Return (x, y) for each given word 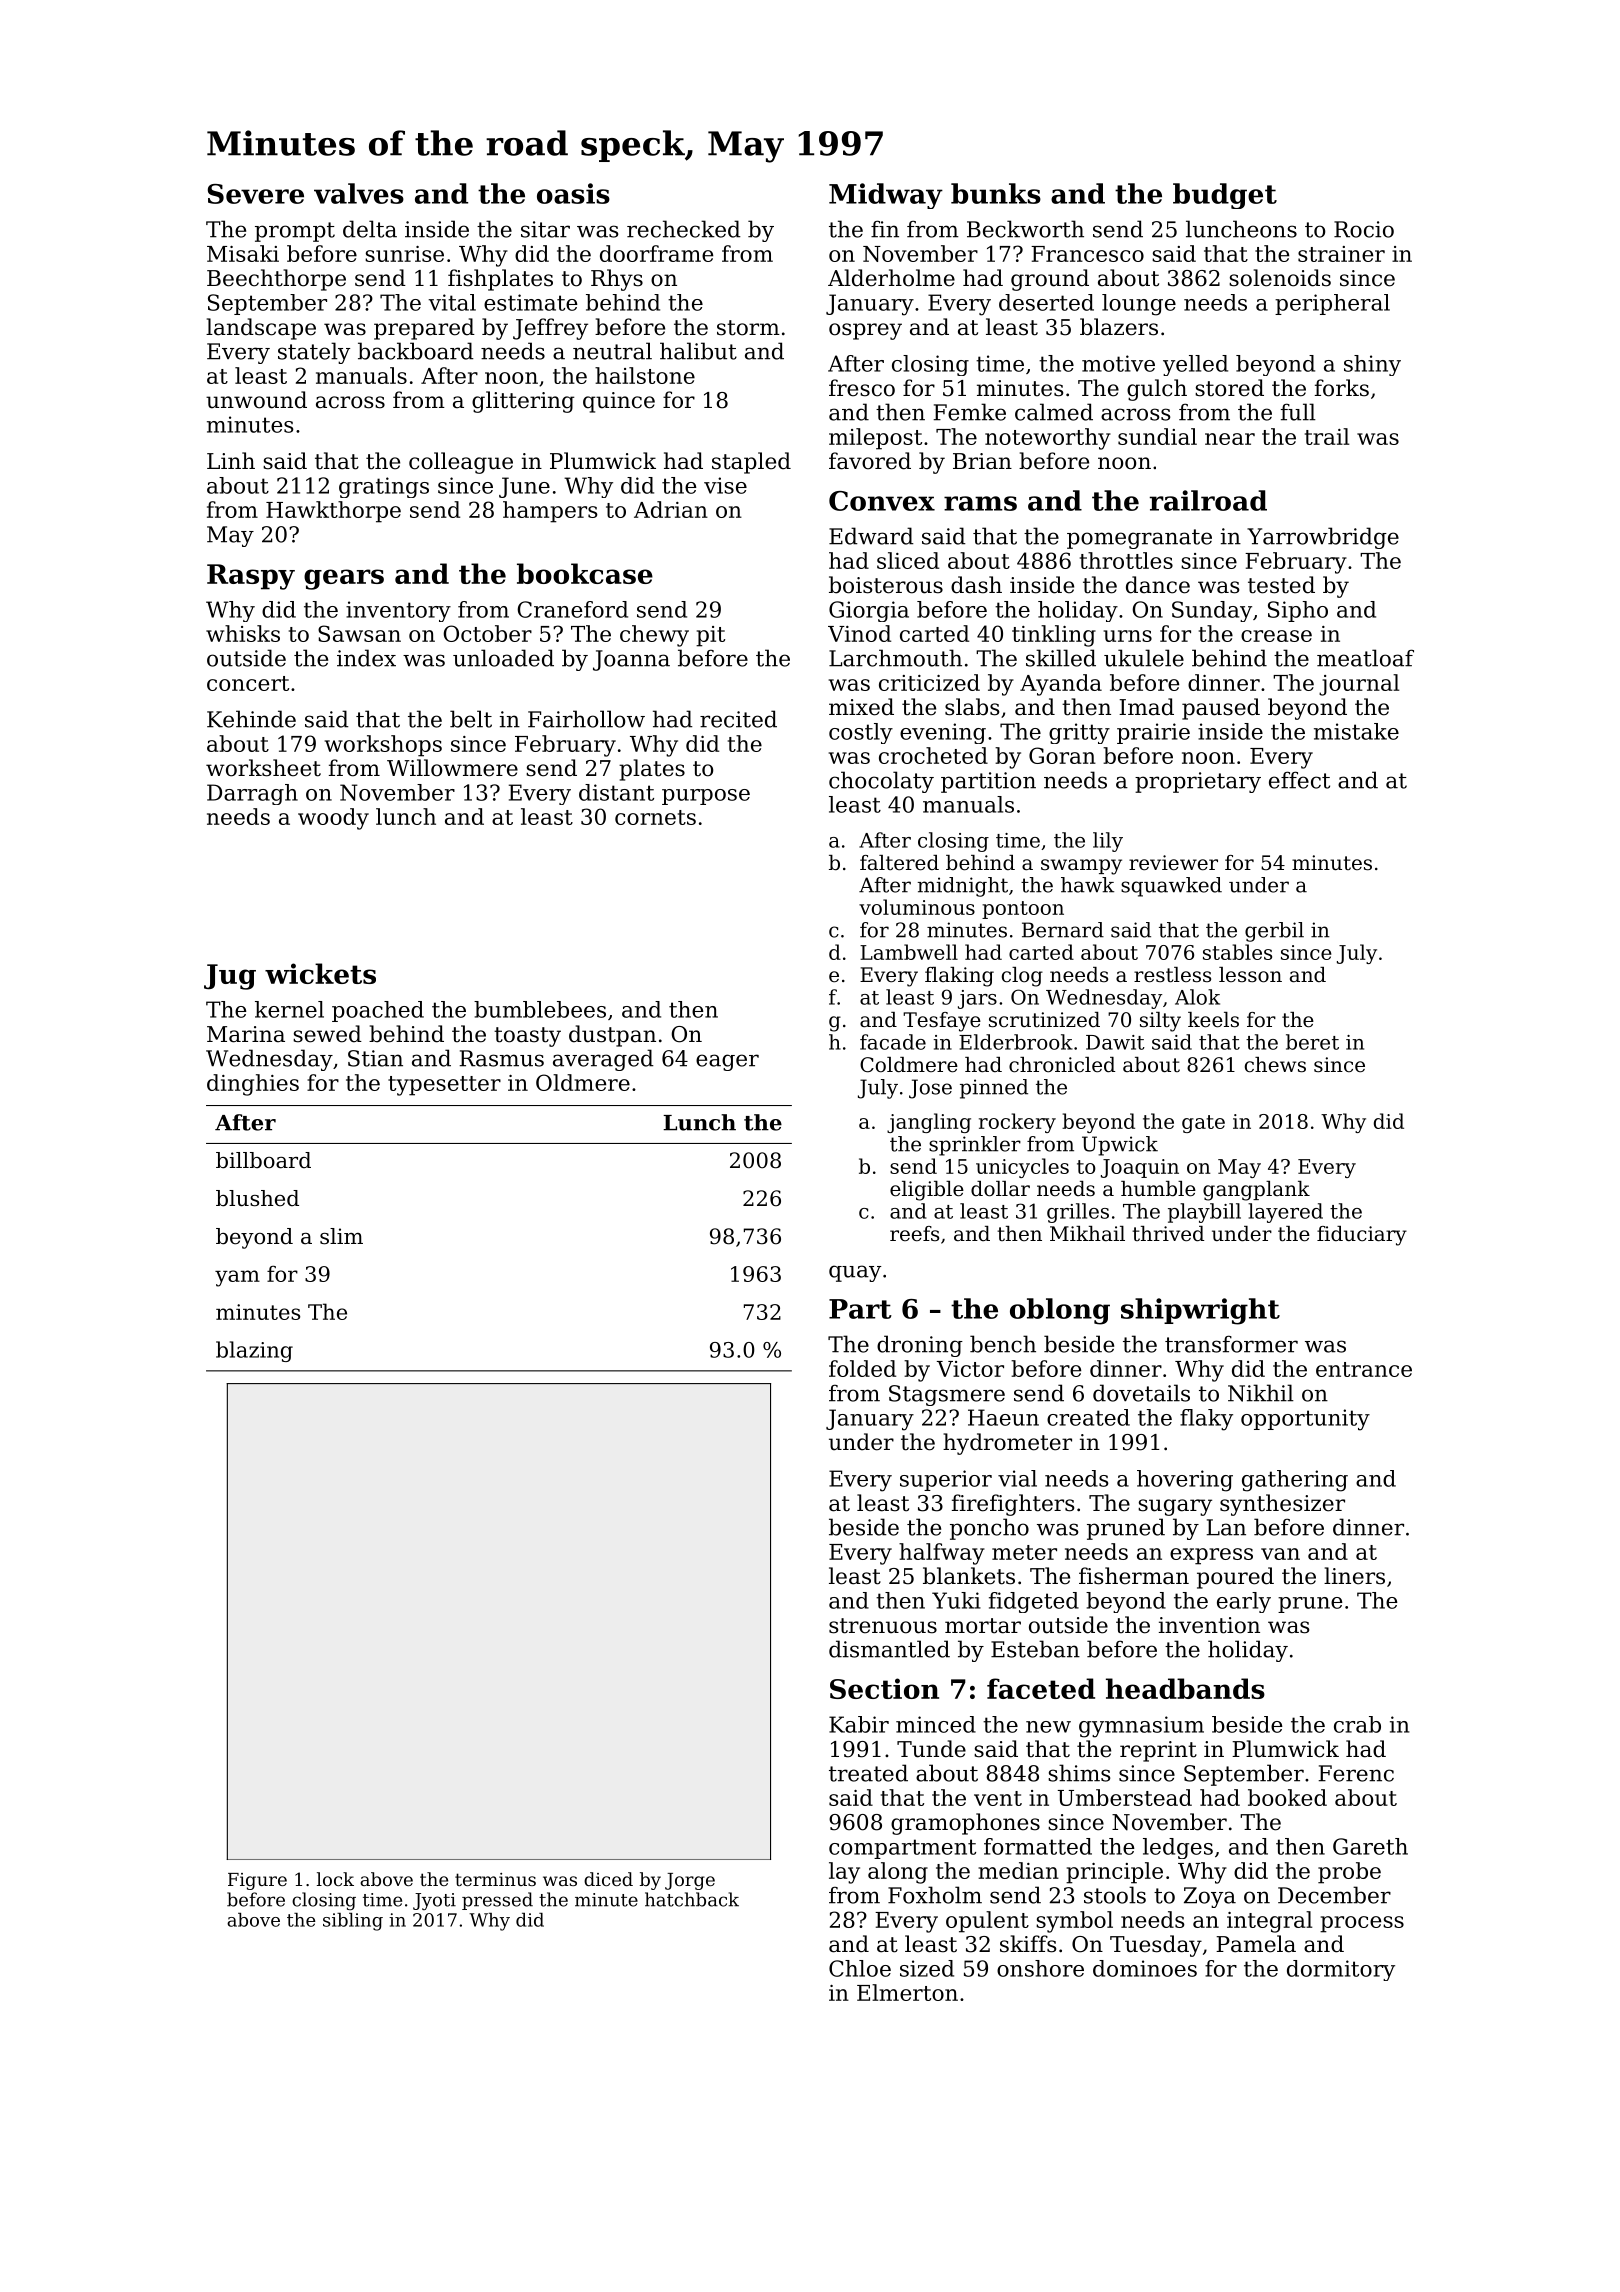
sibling (353, 1922)
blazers (1119, 327)
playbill (1204, 1213)
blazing (254, 1351)
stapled (751, 463)
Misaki (243, 253)
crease (1276, 636)
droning (920, 1346)
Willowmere (452, 768)
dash (976, 585)
